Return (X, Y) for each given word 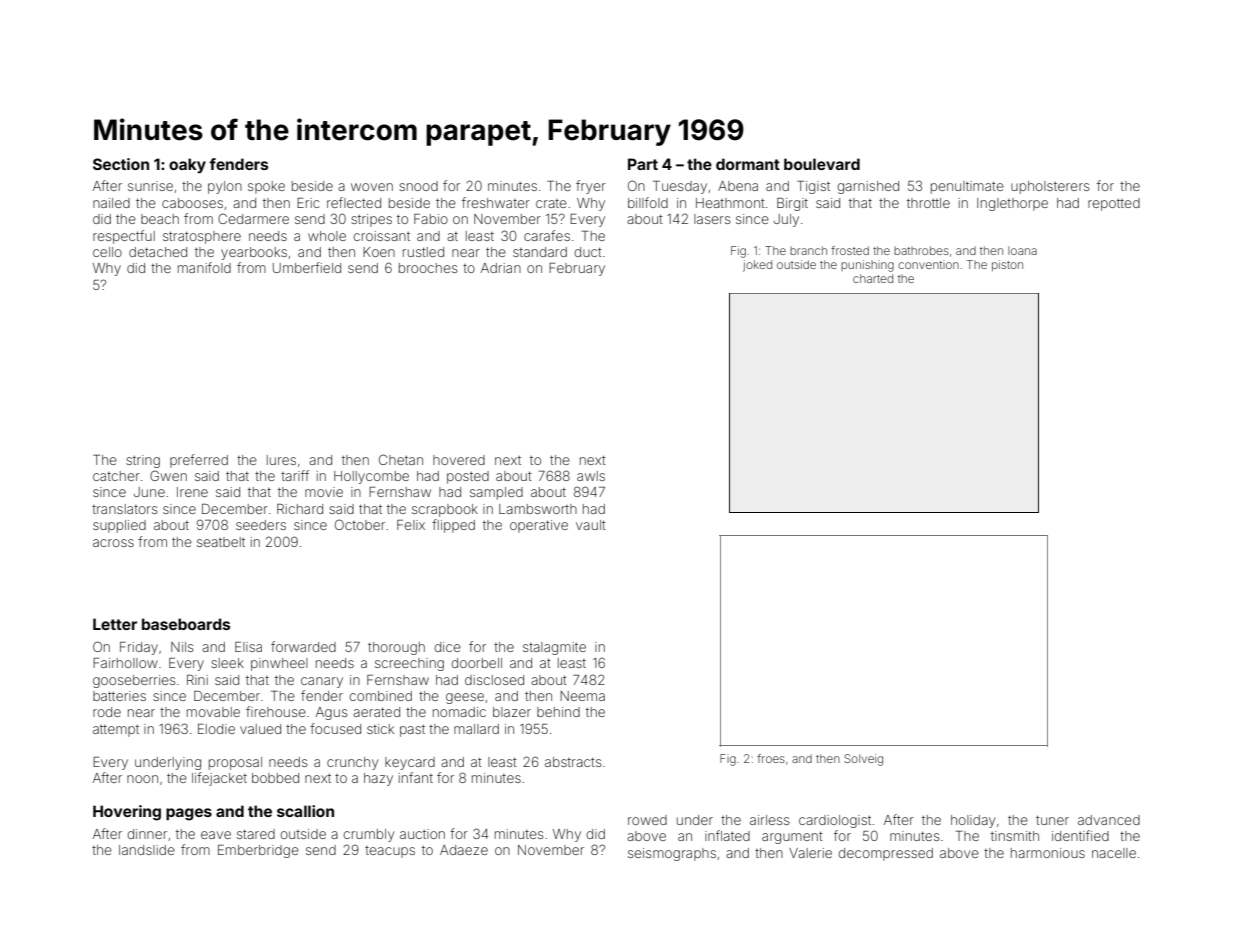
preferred (199, 461)
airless (769, 820)
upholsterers (1050, 187)
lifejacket (219, 779)
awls (591, 476)
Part (643, 164)
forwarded (303, 646)
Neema (582, 696)
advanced (1109, 820)
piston (1007, 265)
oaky (187, 165)
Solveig (863, 760)
